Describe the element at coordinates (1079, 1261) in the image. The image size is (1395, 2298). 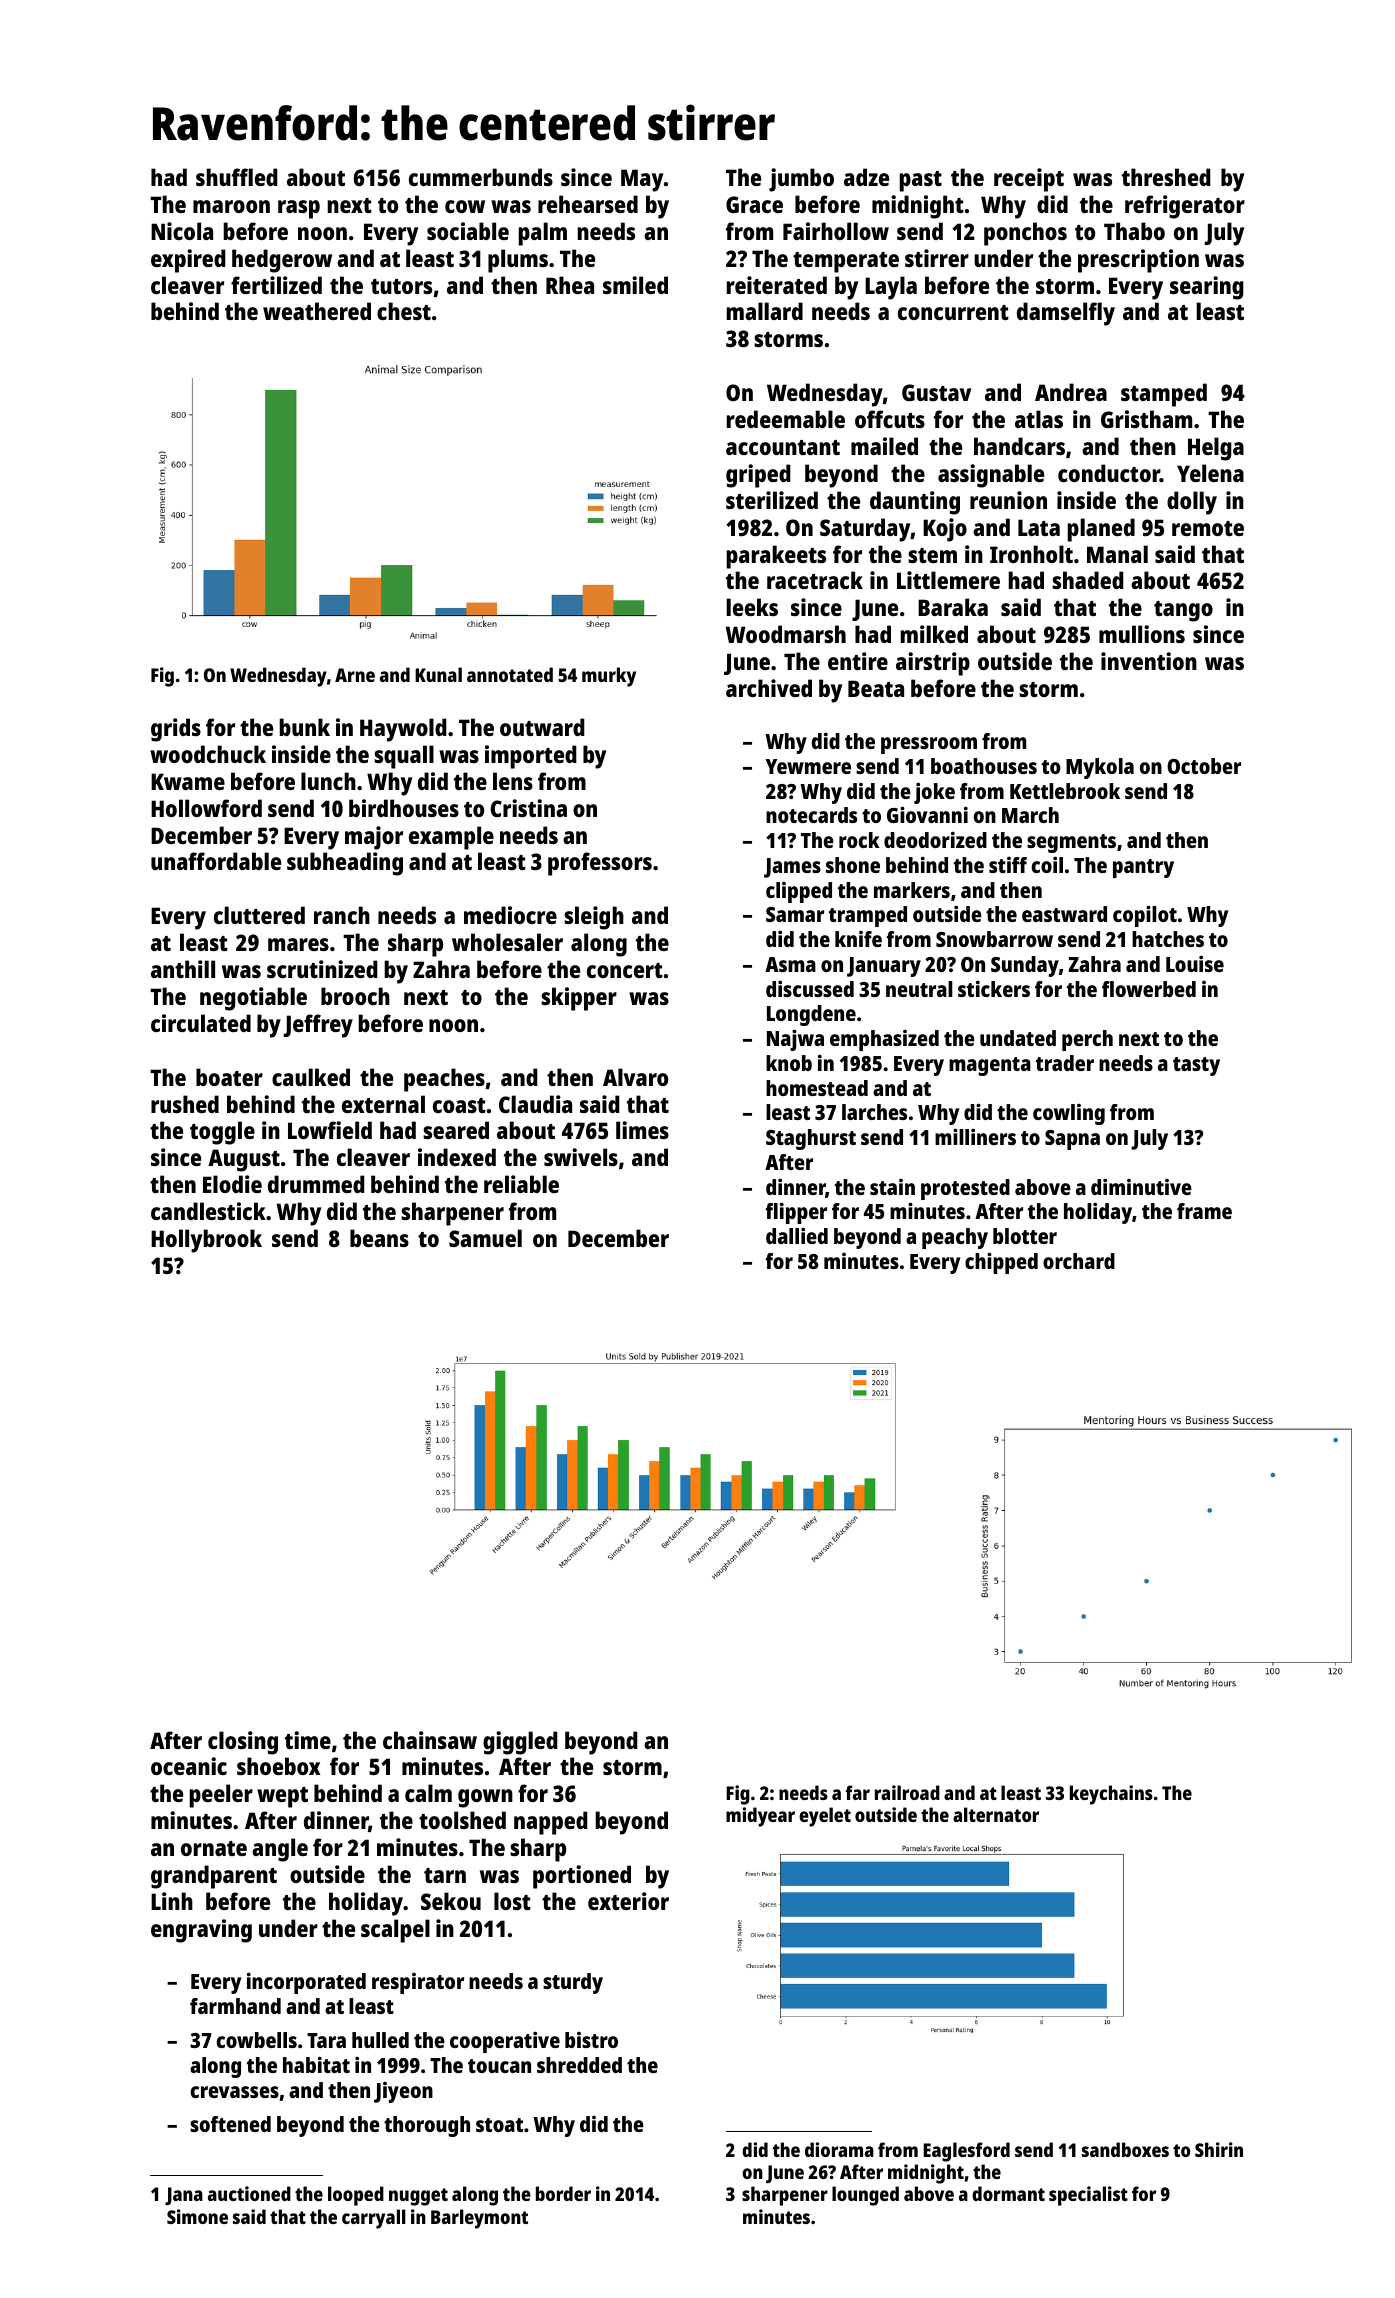
I see `orchard` at that location.
